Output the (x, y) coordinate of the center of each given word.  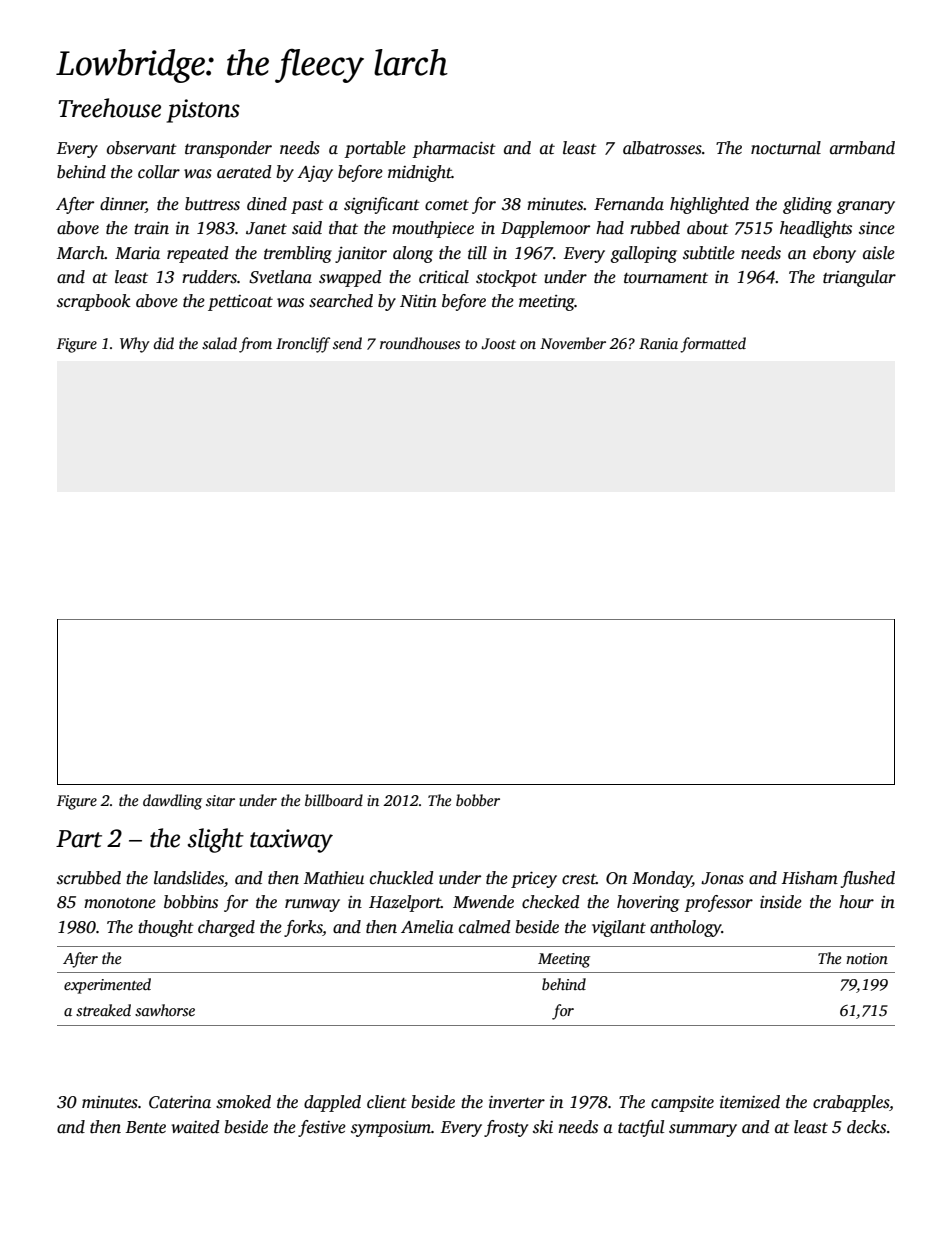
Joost (498, 344)
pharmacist (454, 149)
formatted (713, 345)
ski (543, 1127)
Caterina (180, 1102)
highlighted (709, 205)
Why (135, 345)
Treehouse (109, 108)
